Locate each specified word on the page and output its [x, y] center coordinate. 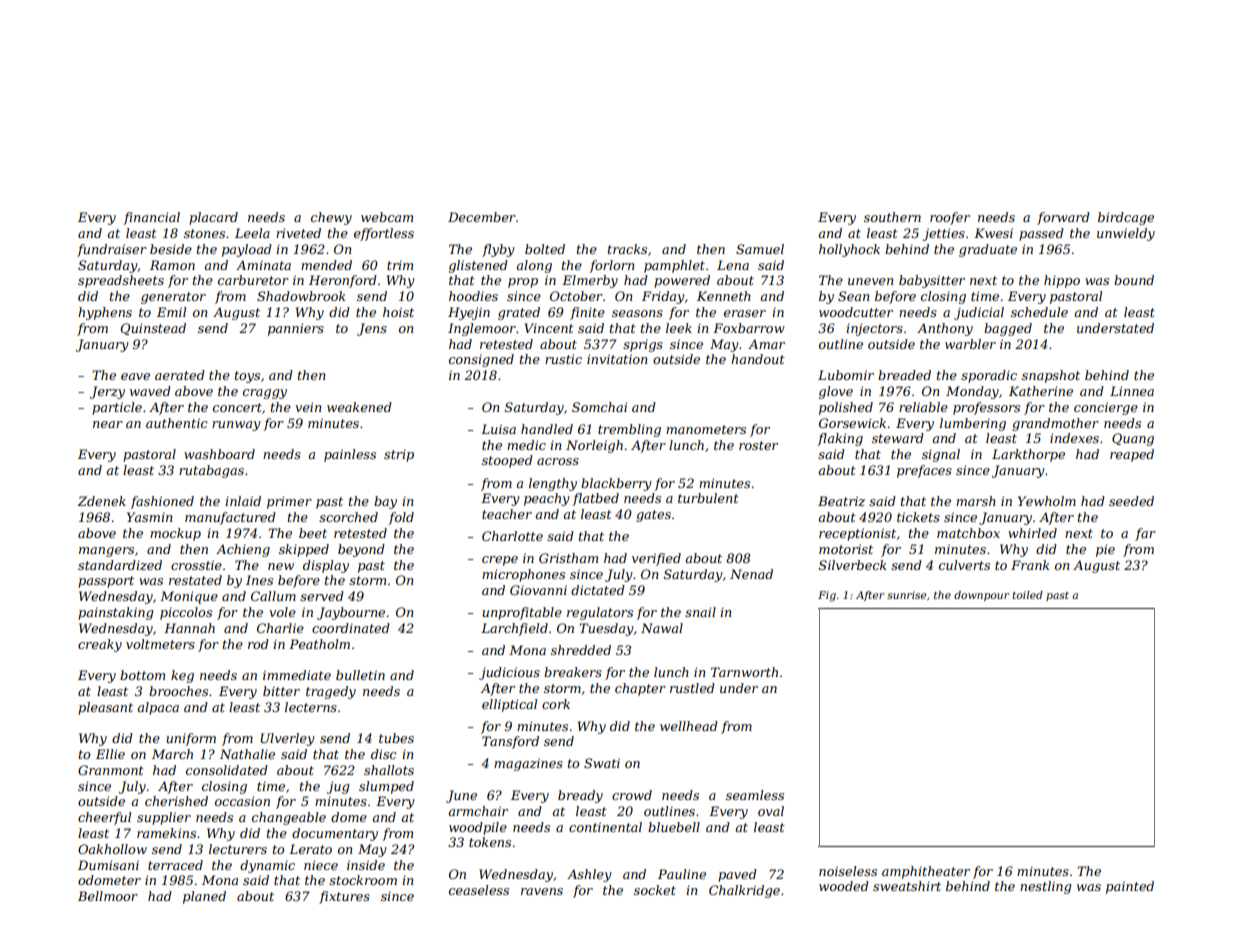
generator [173, 298]
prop [523, 283]
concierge [1106, 408]
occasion [242, 801]
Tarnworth [744, 672]
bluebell [674, 827]
